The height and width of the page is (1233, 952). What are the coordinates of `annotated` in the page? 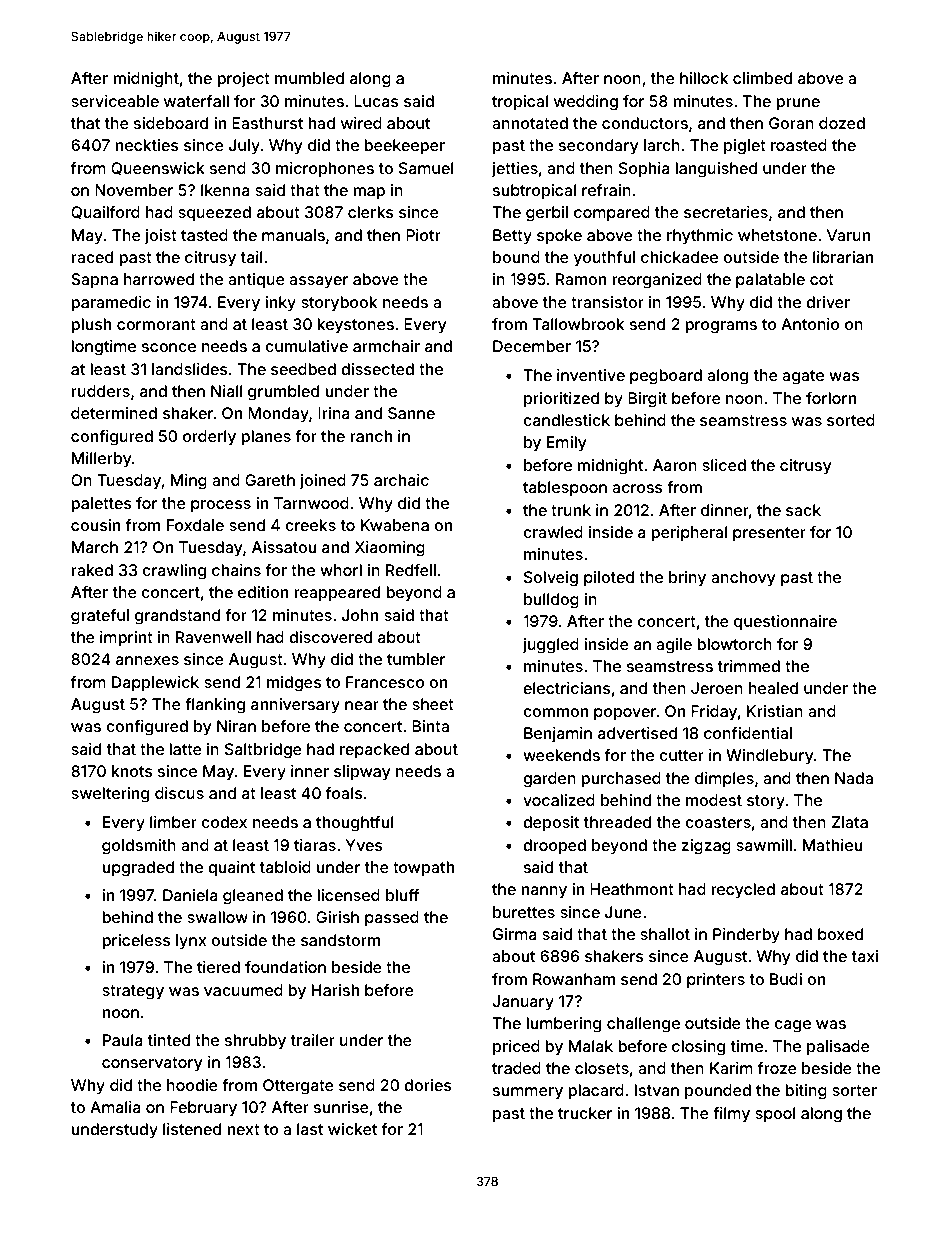 It's located at (530, 123).
